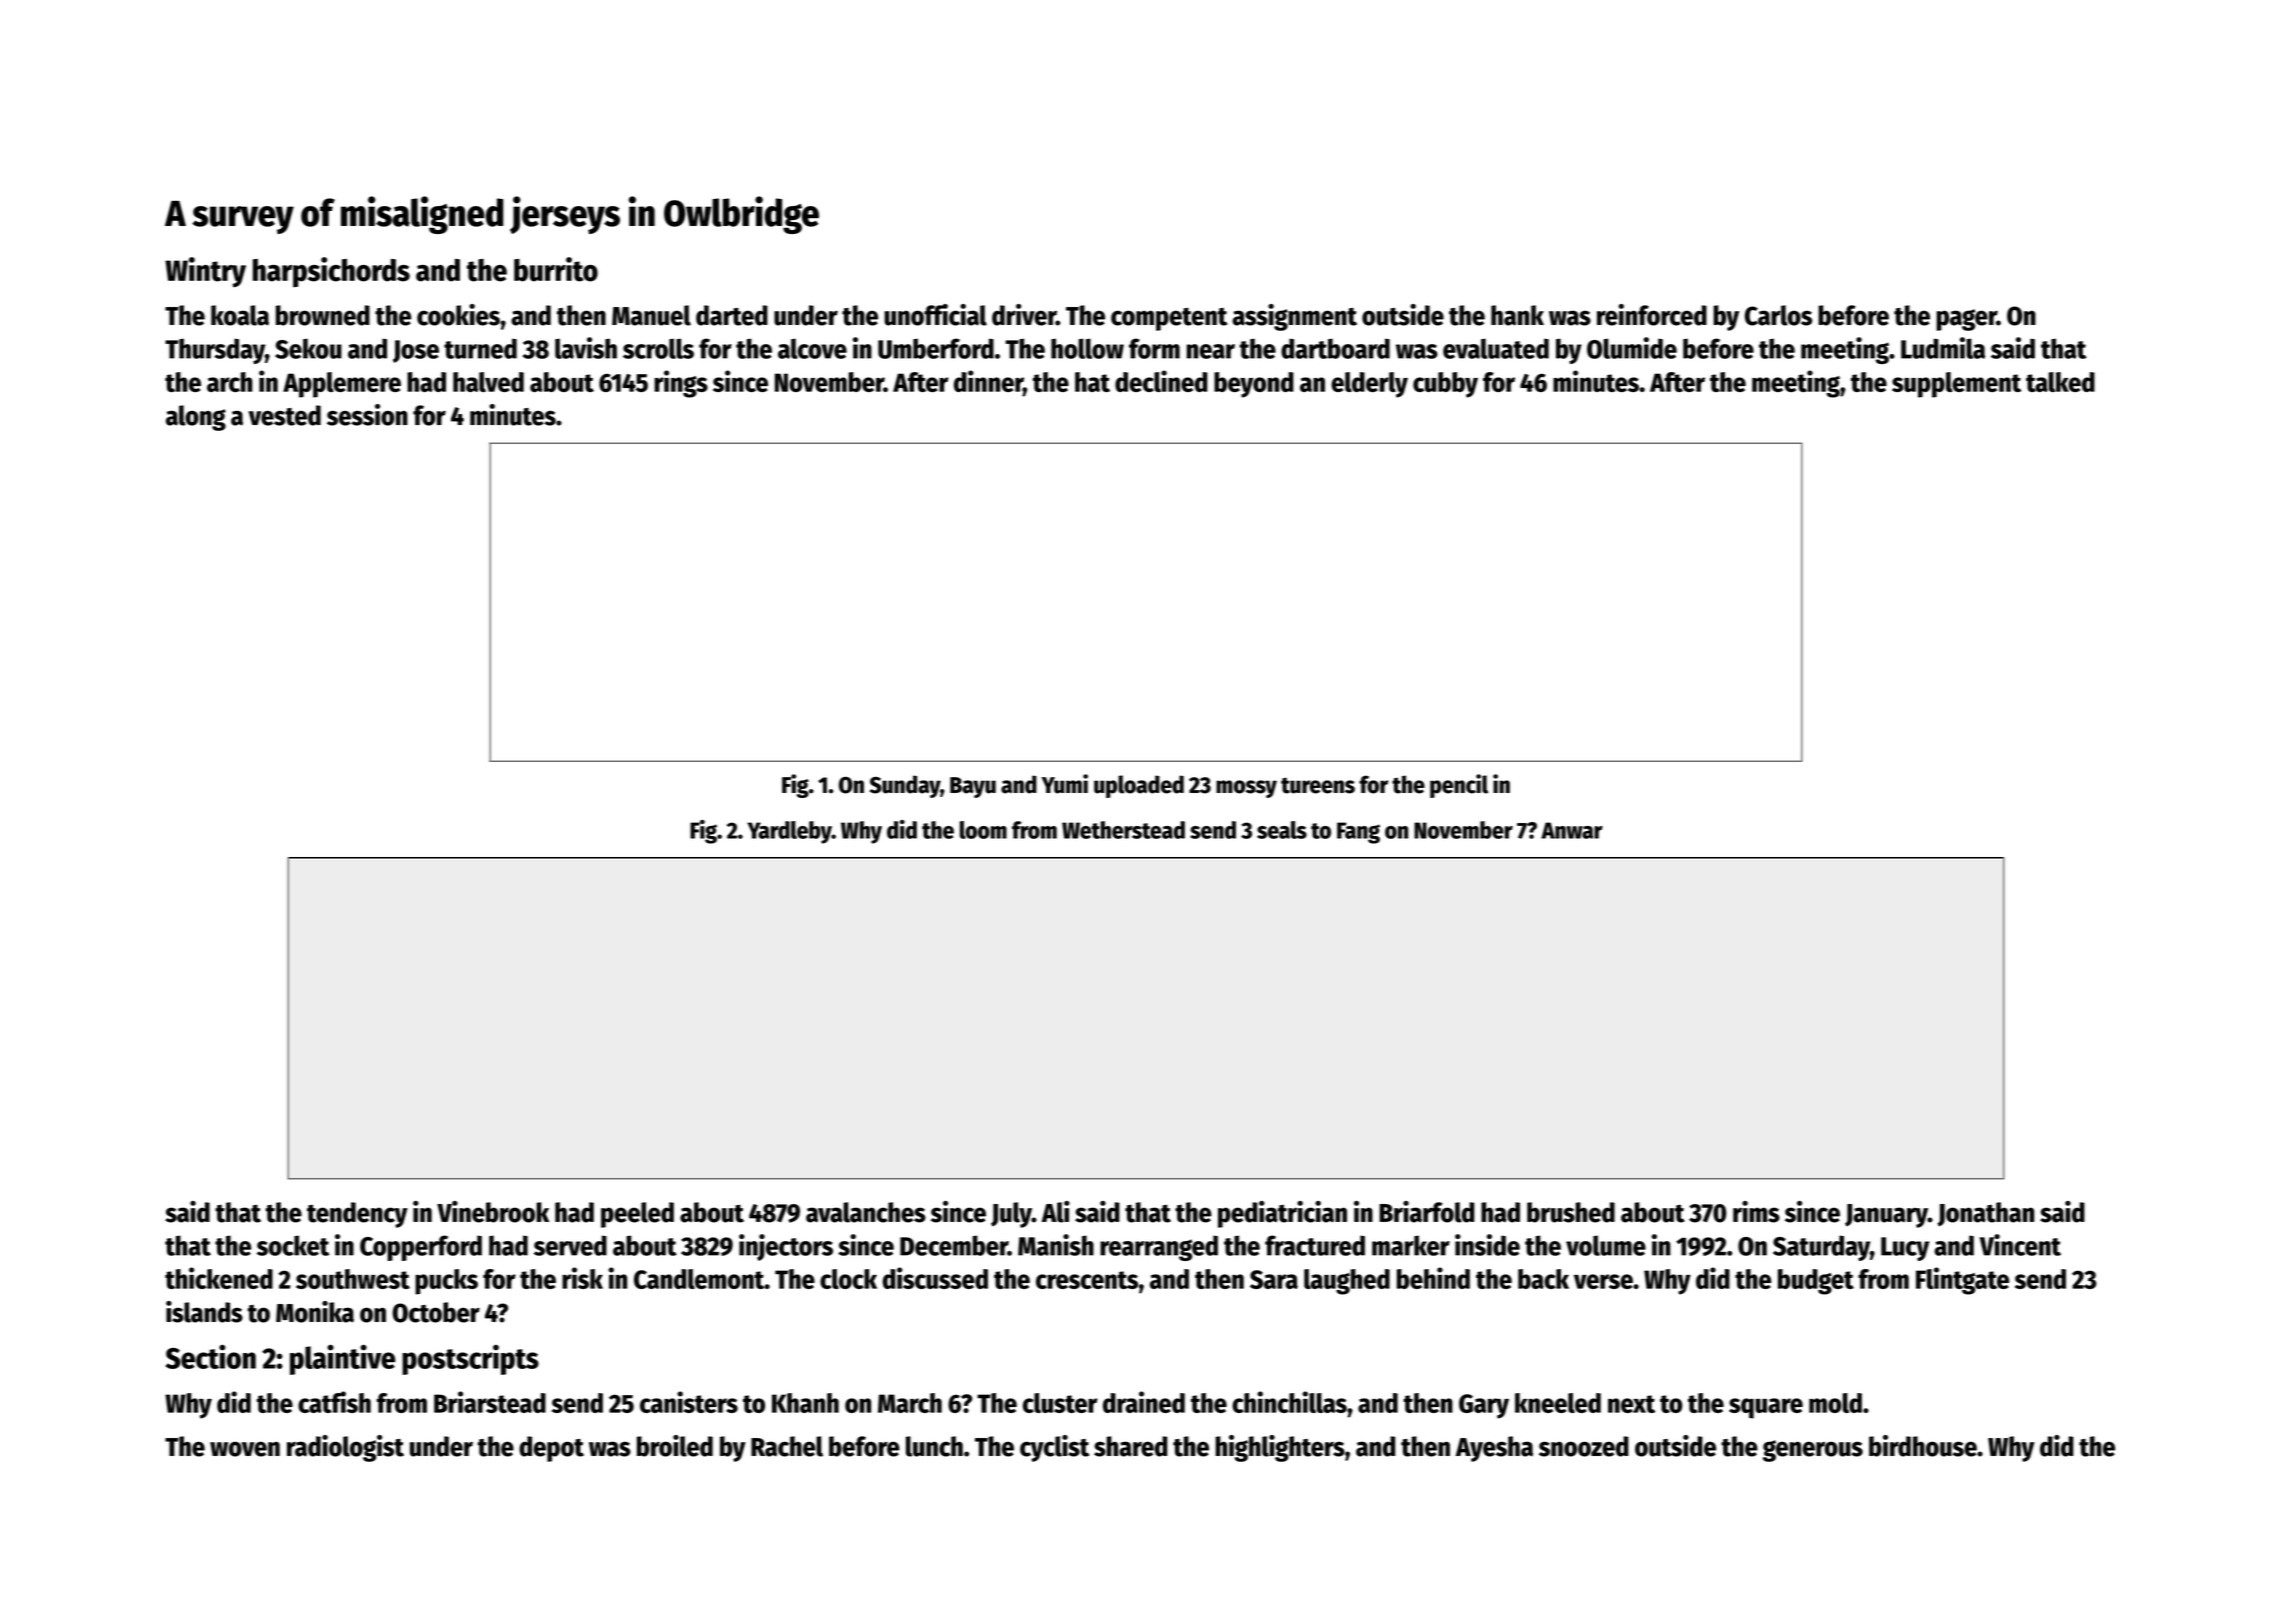  Describe the element at coordinates (1123, 830) in the page. I see `Wetherstead` at that location.
